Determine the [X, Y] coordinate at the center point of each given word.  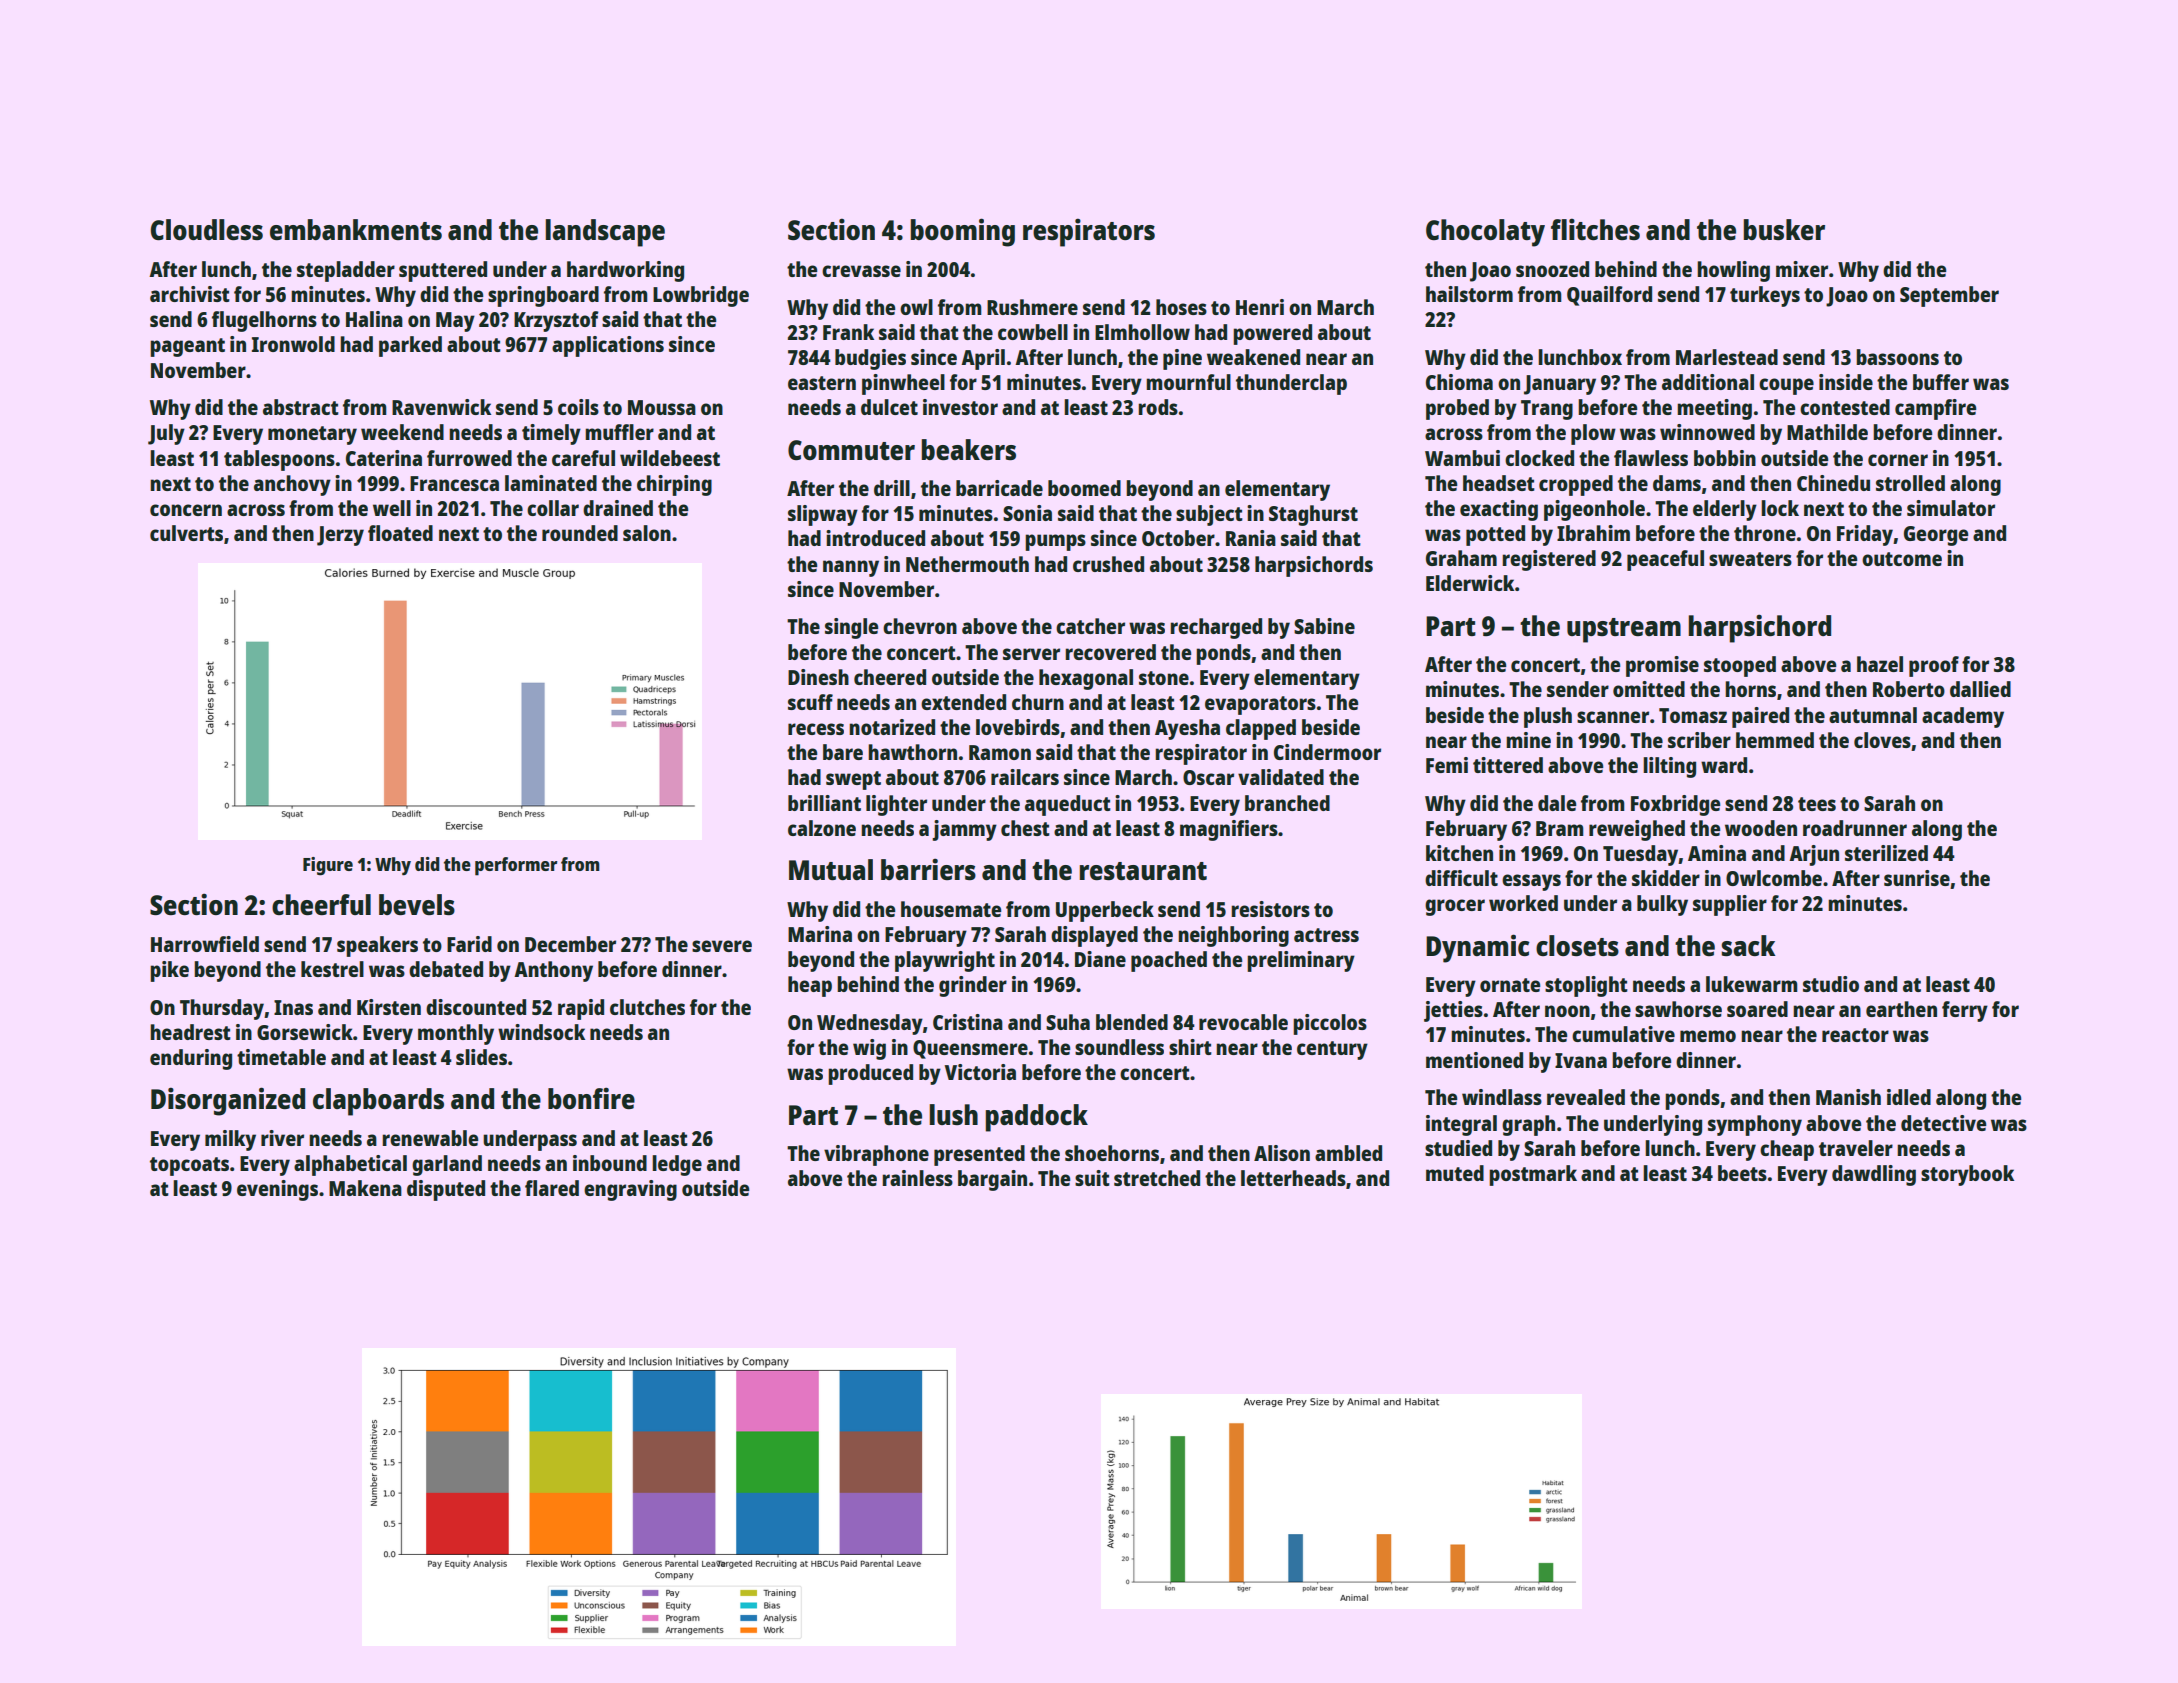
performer [516, 866]
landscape [605, 233]
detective [1943, 1123]
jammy [964, 830]
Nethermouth [967, 564]
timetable [281, 1057]
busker [1784, 229]
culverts [186, 533]
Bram [1560, 828]
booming [962, 232]
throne [1765, 533]
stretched [1157, 1178]
